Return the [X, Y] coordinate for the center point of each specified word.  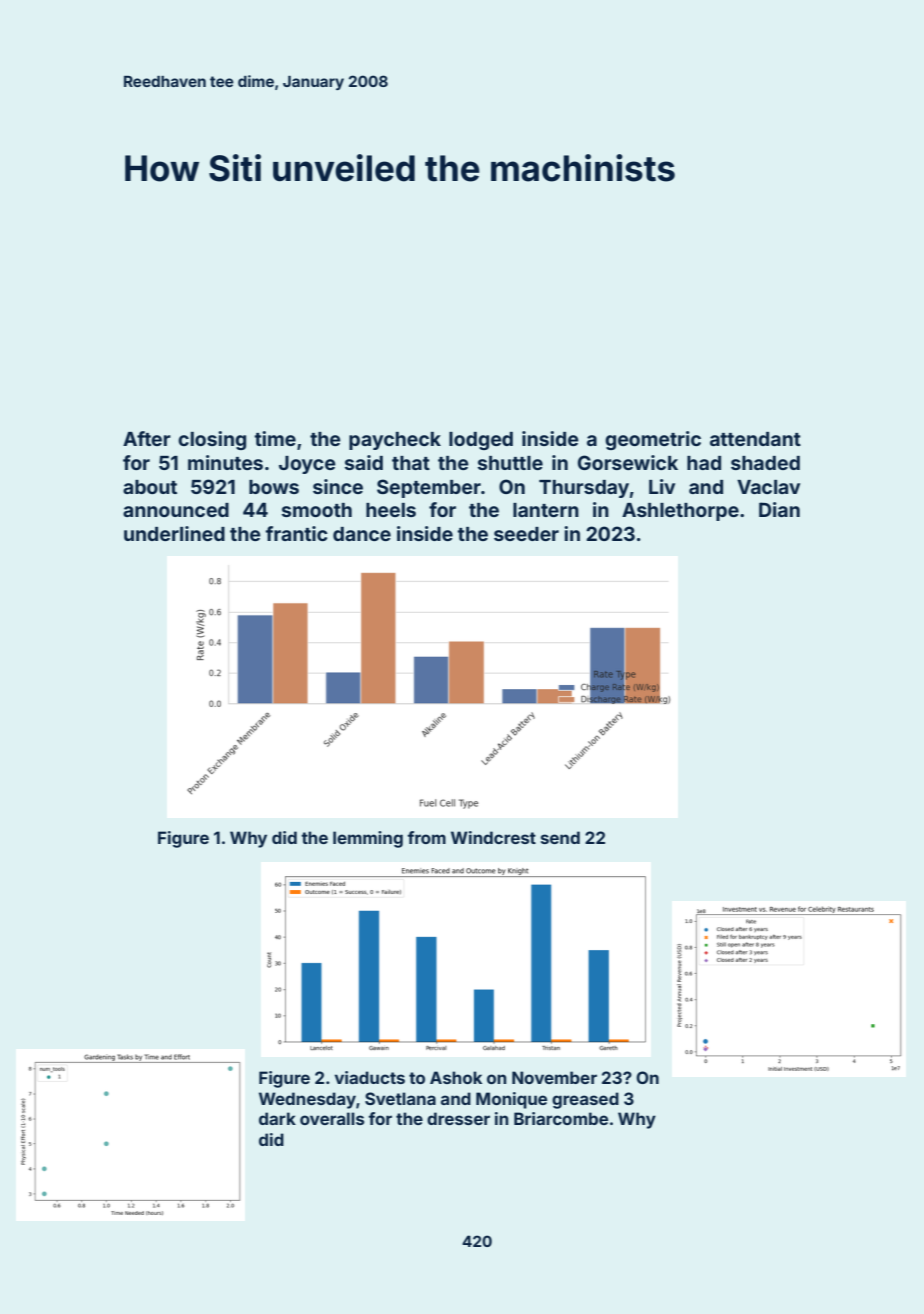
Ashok [456, 1077]
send [560, 837]
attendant [755, 439]
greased [585, 1100]
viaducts [370, 1077]
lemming [368, 839]
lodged [481, 441]
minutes [225, 462]
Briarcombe [561, 1118]
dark [277, 1118]
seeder [526, 534]
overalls [332, 1118]
